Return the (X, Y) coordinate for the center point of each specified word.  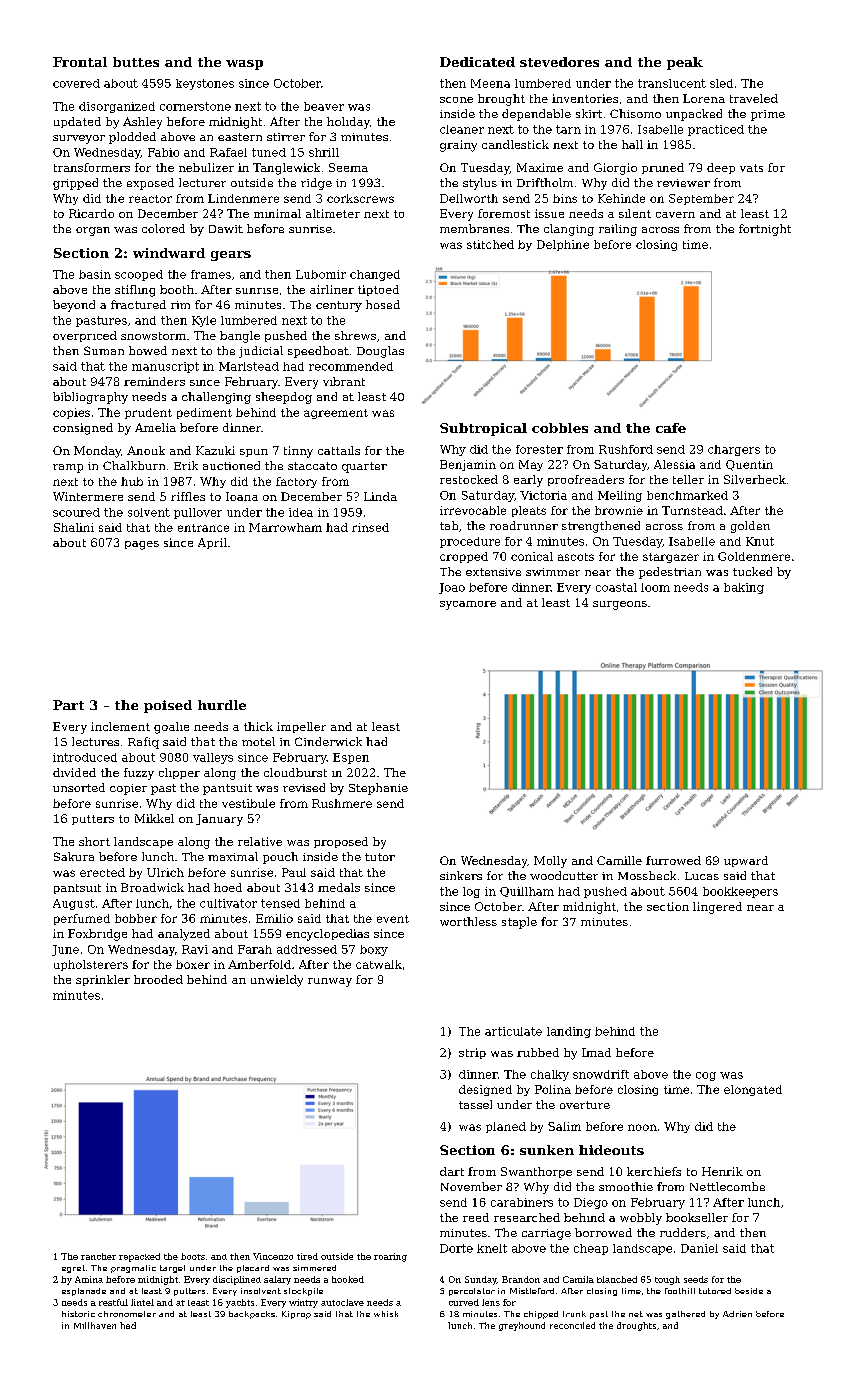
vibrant (344, 381)
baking (744, 588)
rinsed (370, 527)
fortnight (765, 230)
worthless (468, 921)
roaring (390, 1257)
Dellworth (469, 198)
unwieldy (277, 981)
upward (746, 861)
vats (751, 168)
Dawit (226, 229)
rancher (98, 1256)
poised (168, 706)
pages (142, 545)
